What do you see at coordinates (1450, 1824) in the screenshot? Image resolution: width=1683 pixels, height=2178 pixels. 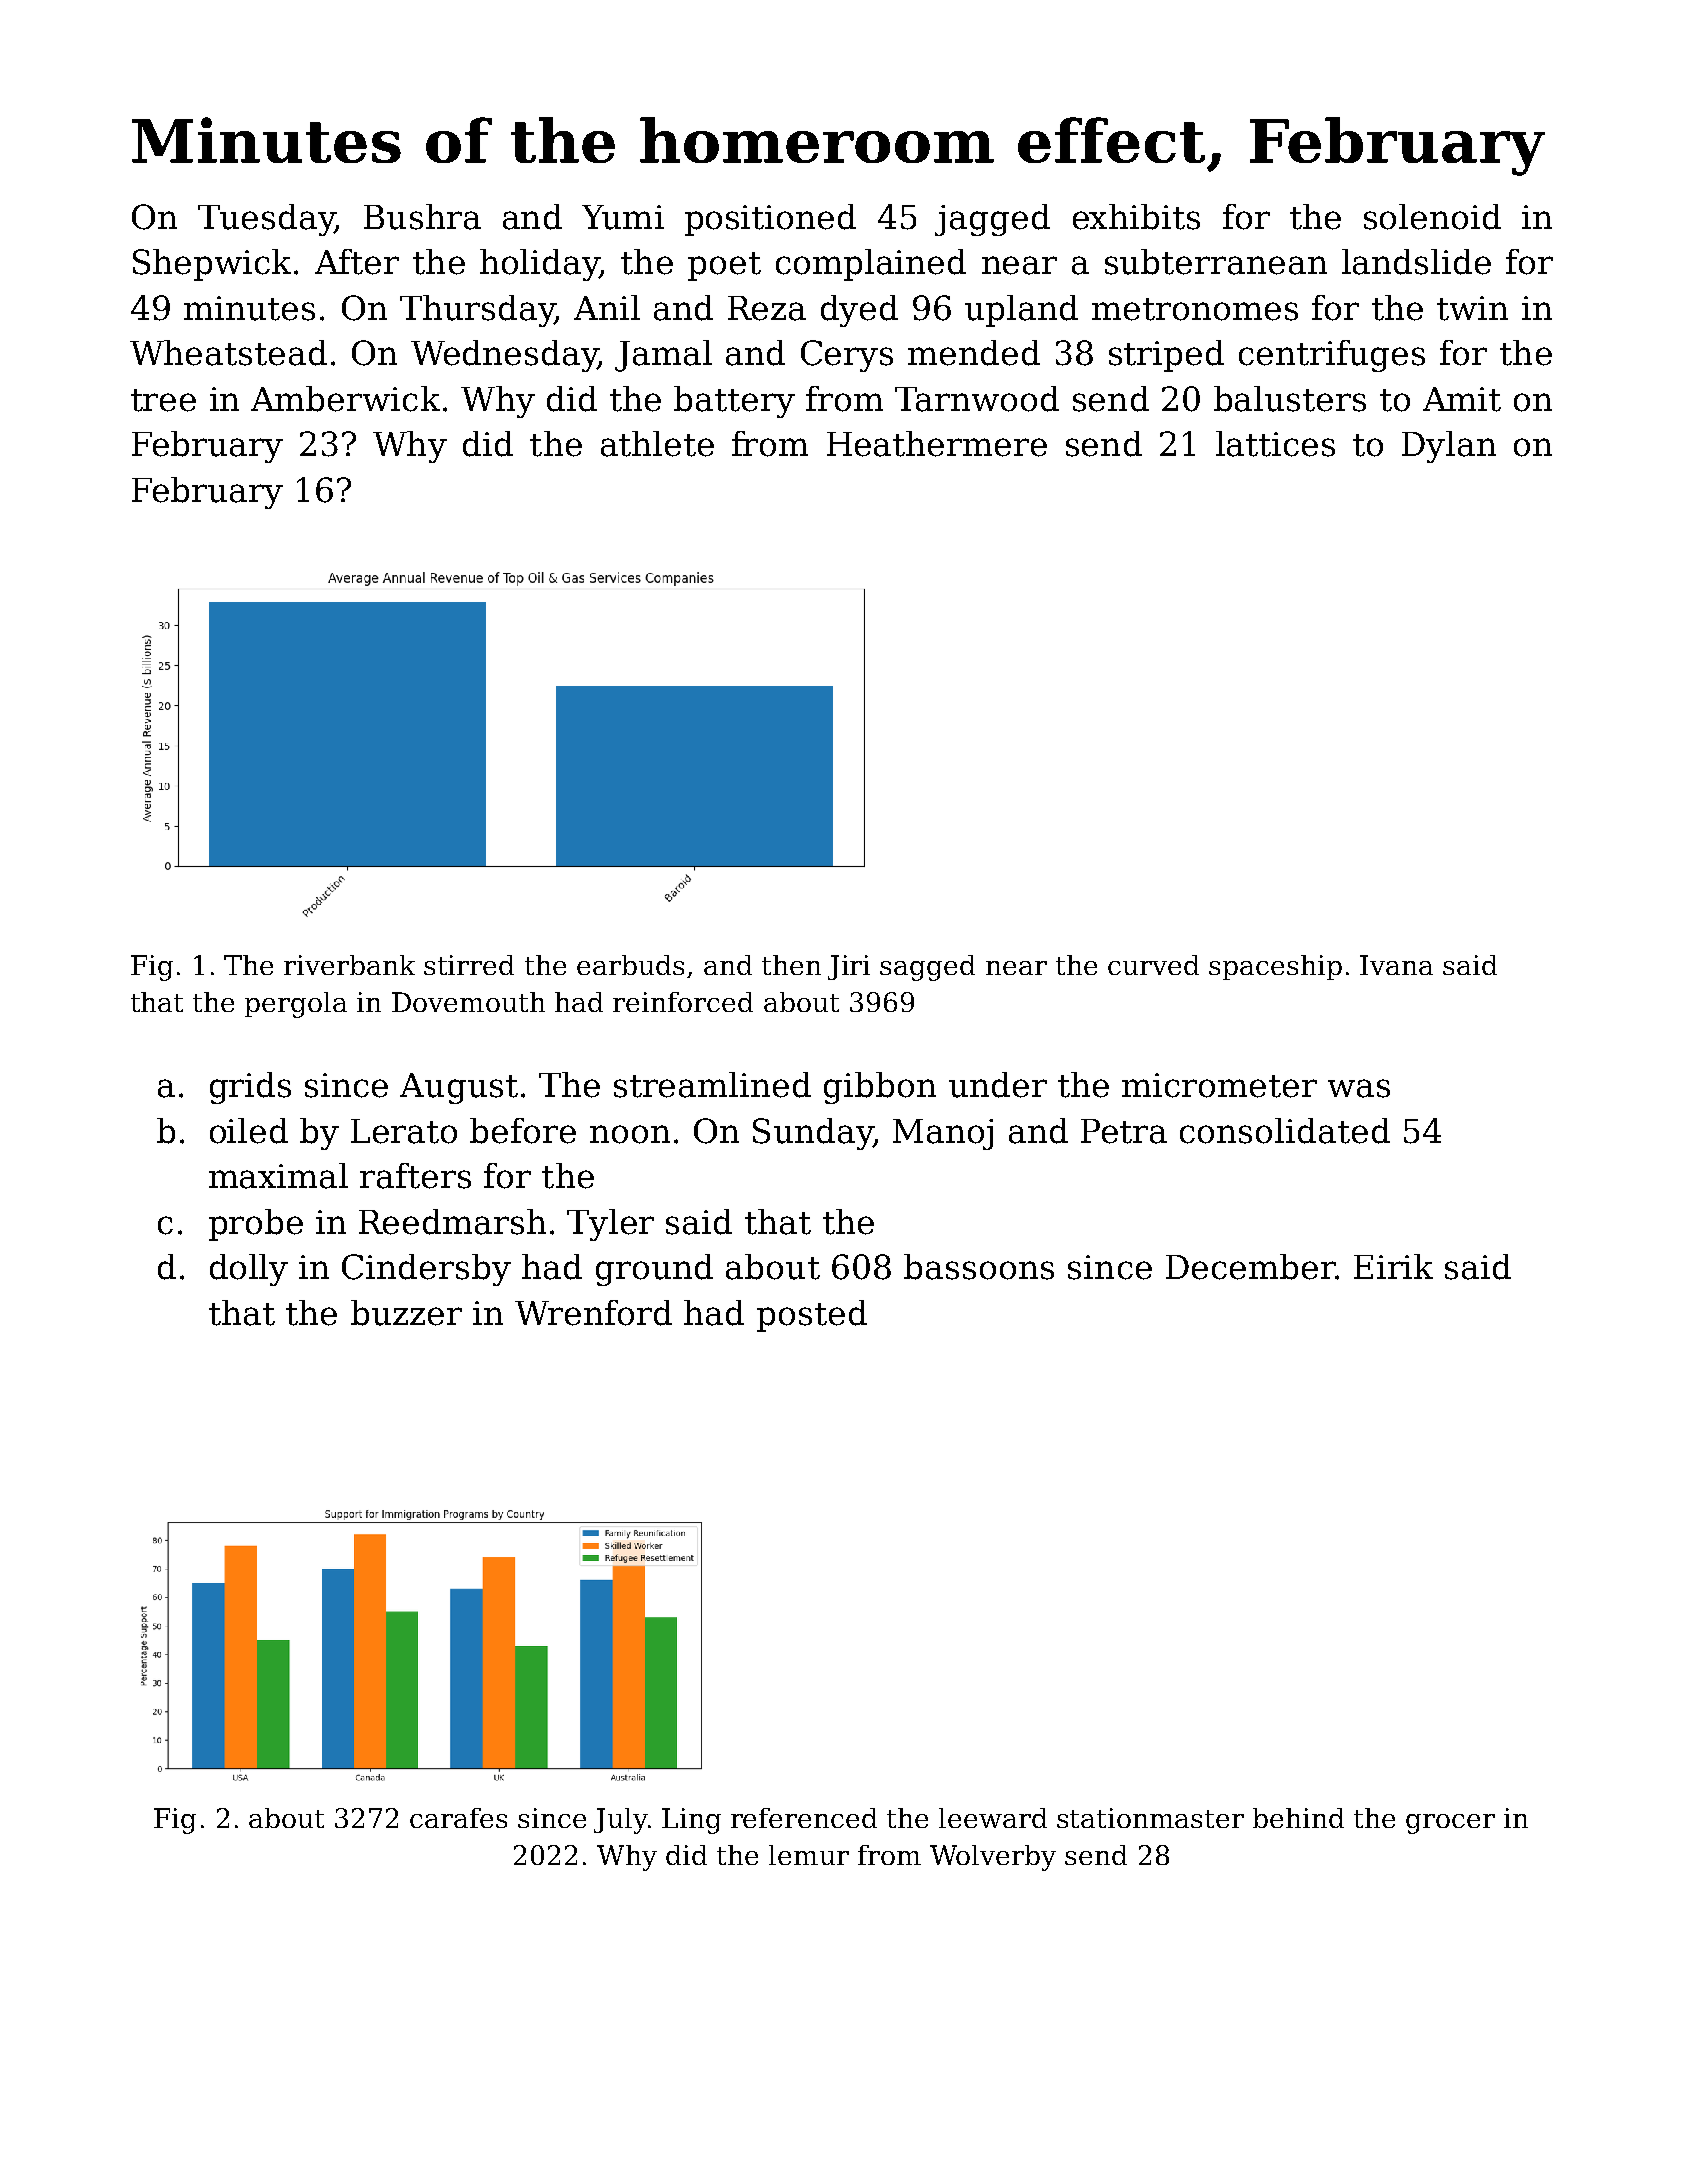 I see `grocer` at bounding box center [1450, 1824].
